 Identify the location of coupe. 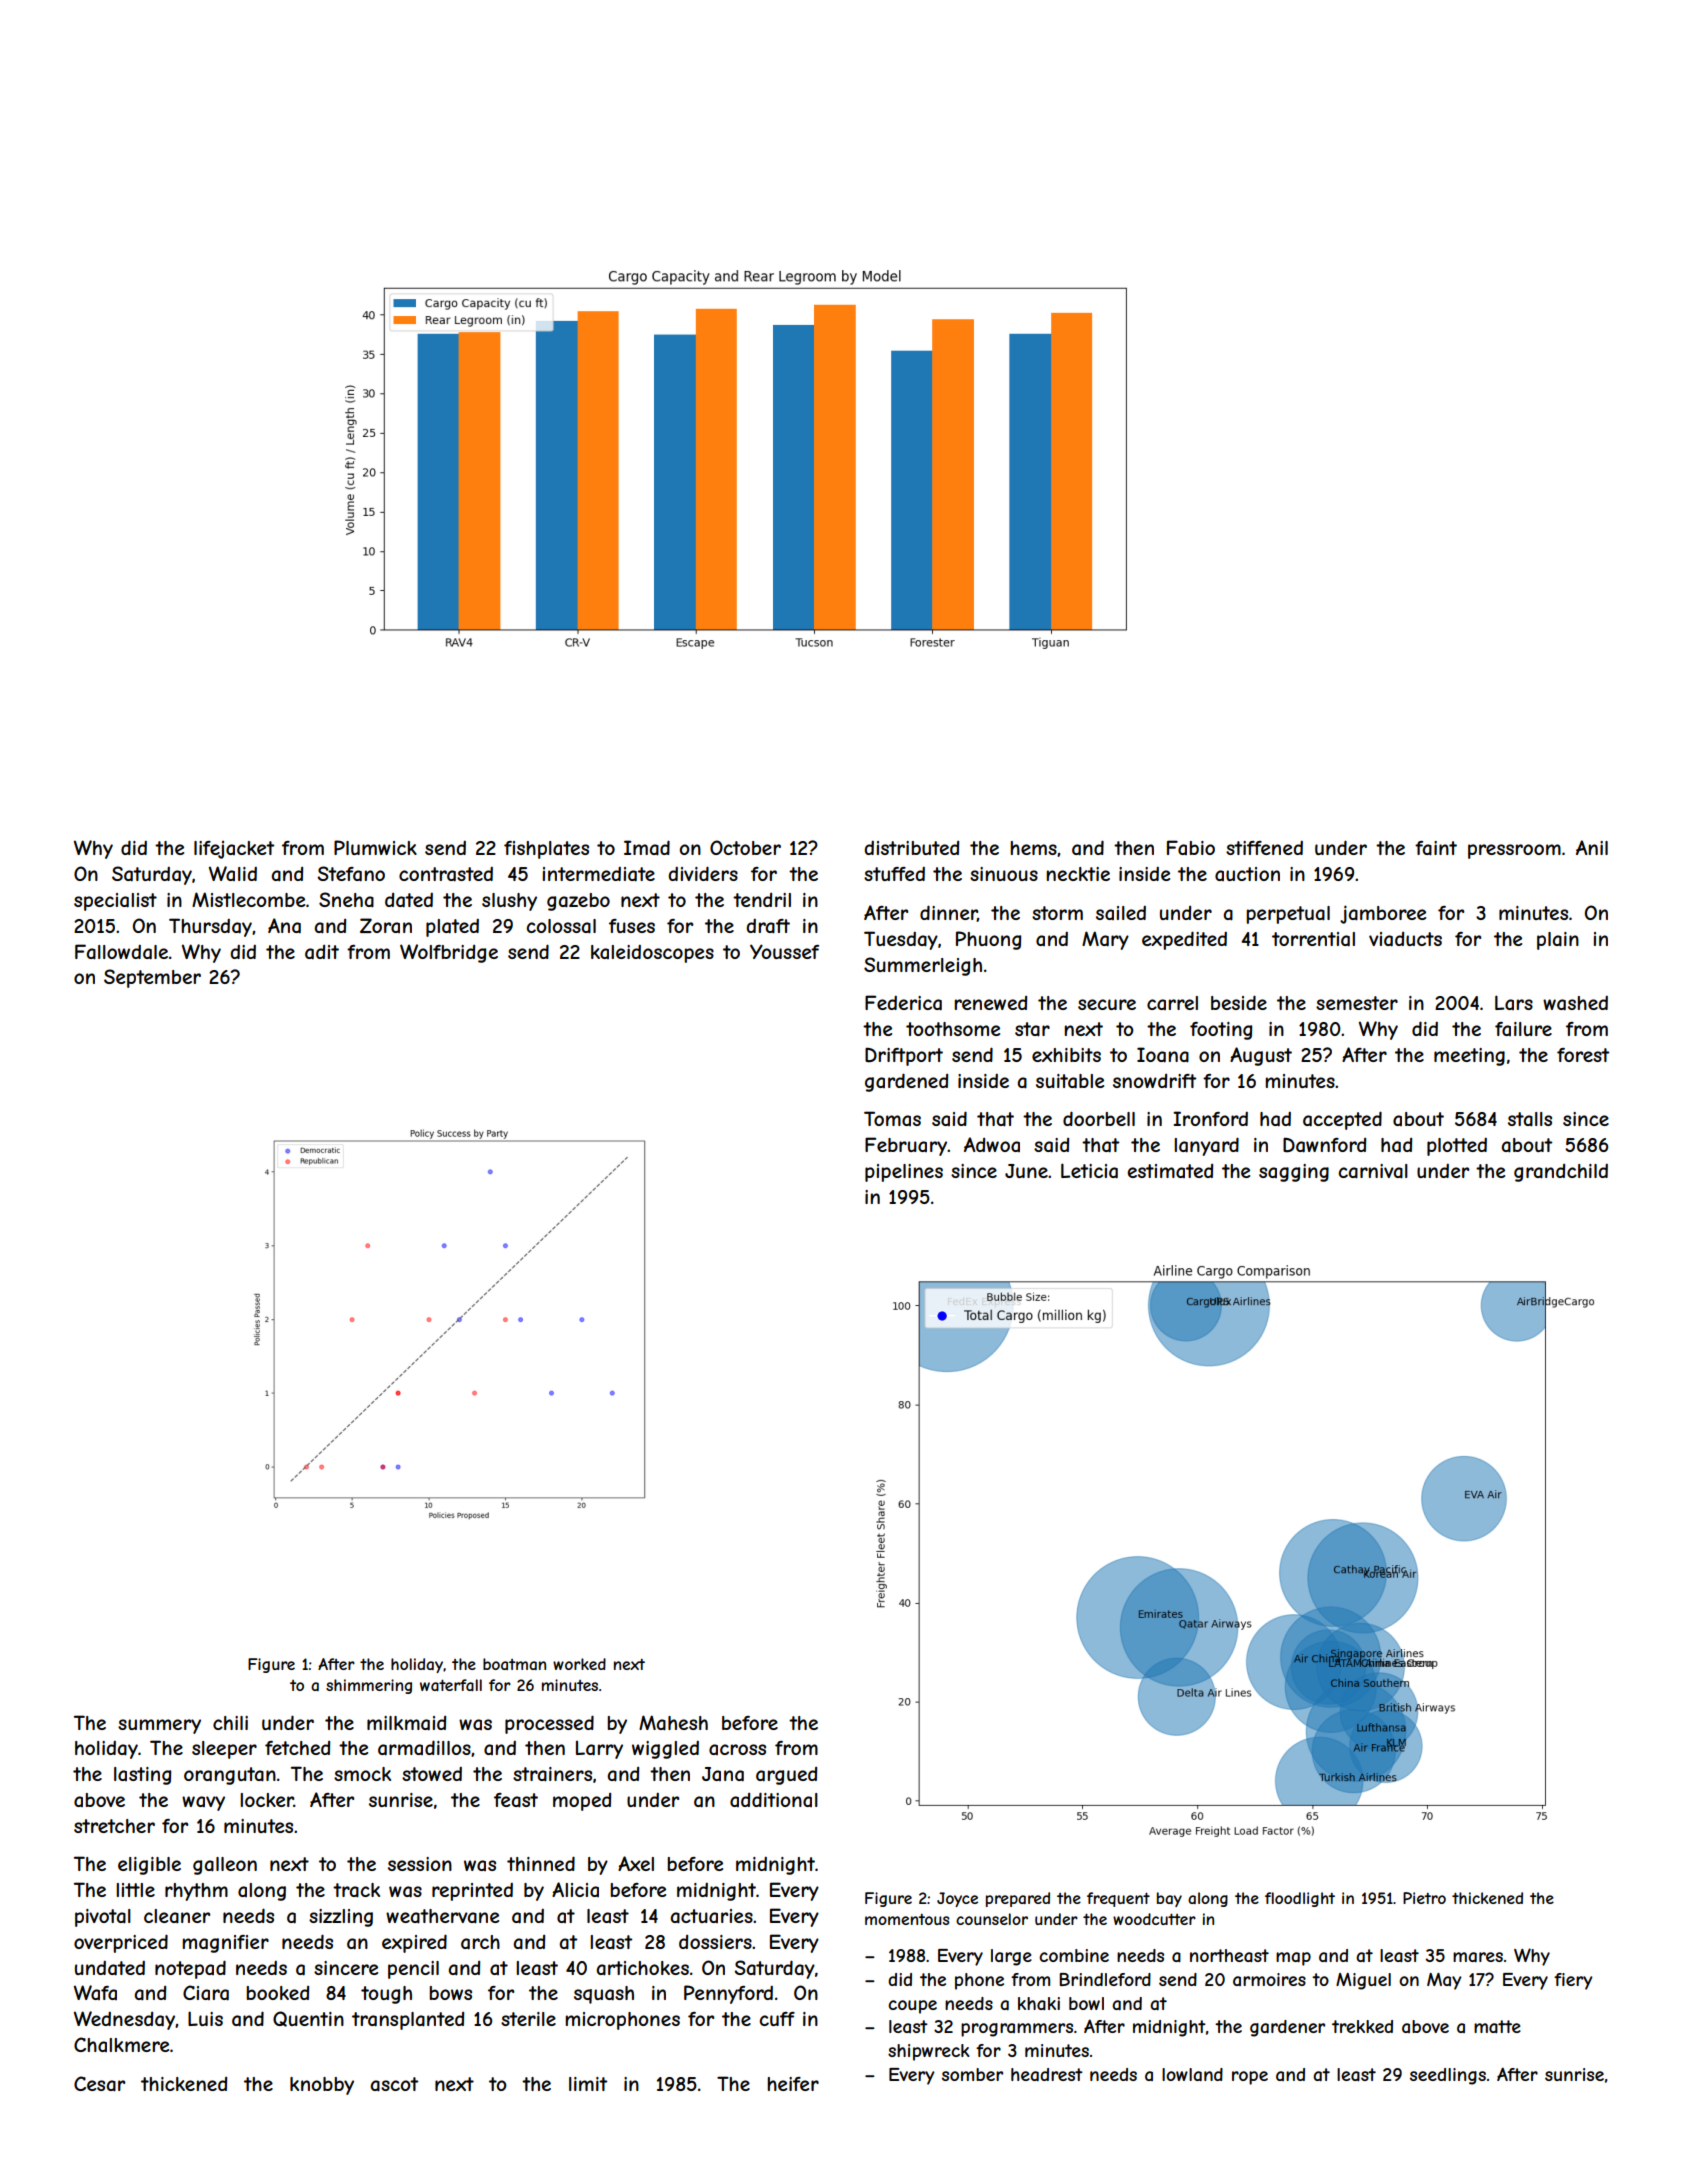
(912, 2007).
